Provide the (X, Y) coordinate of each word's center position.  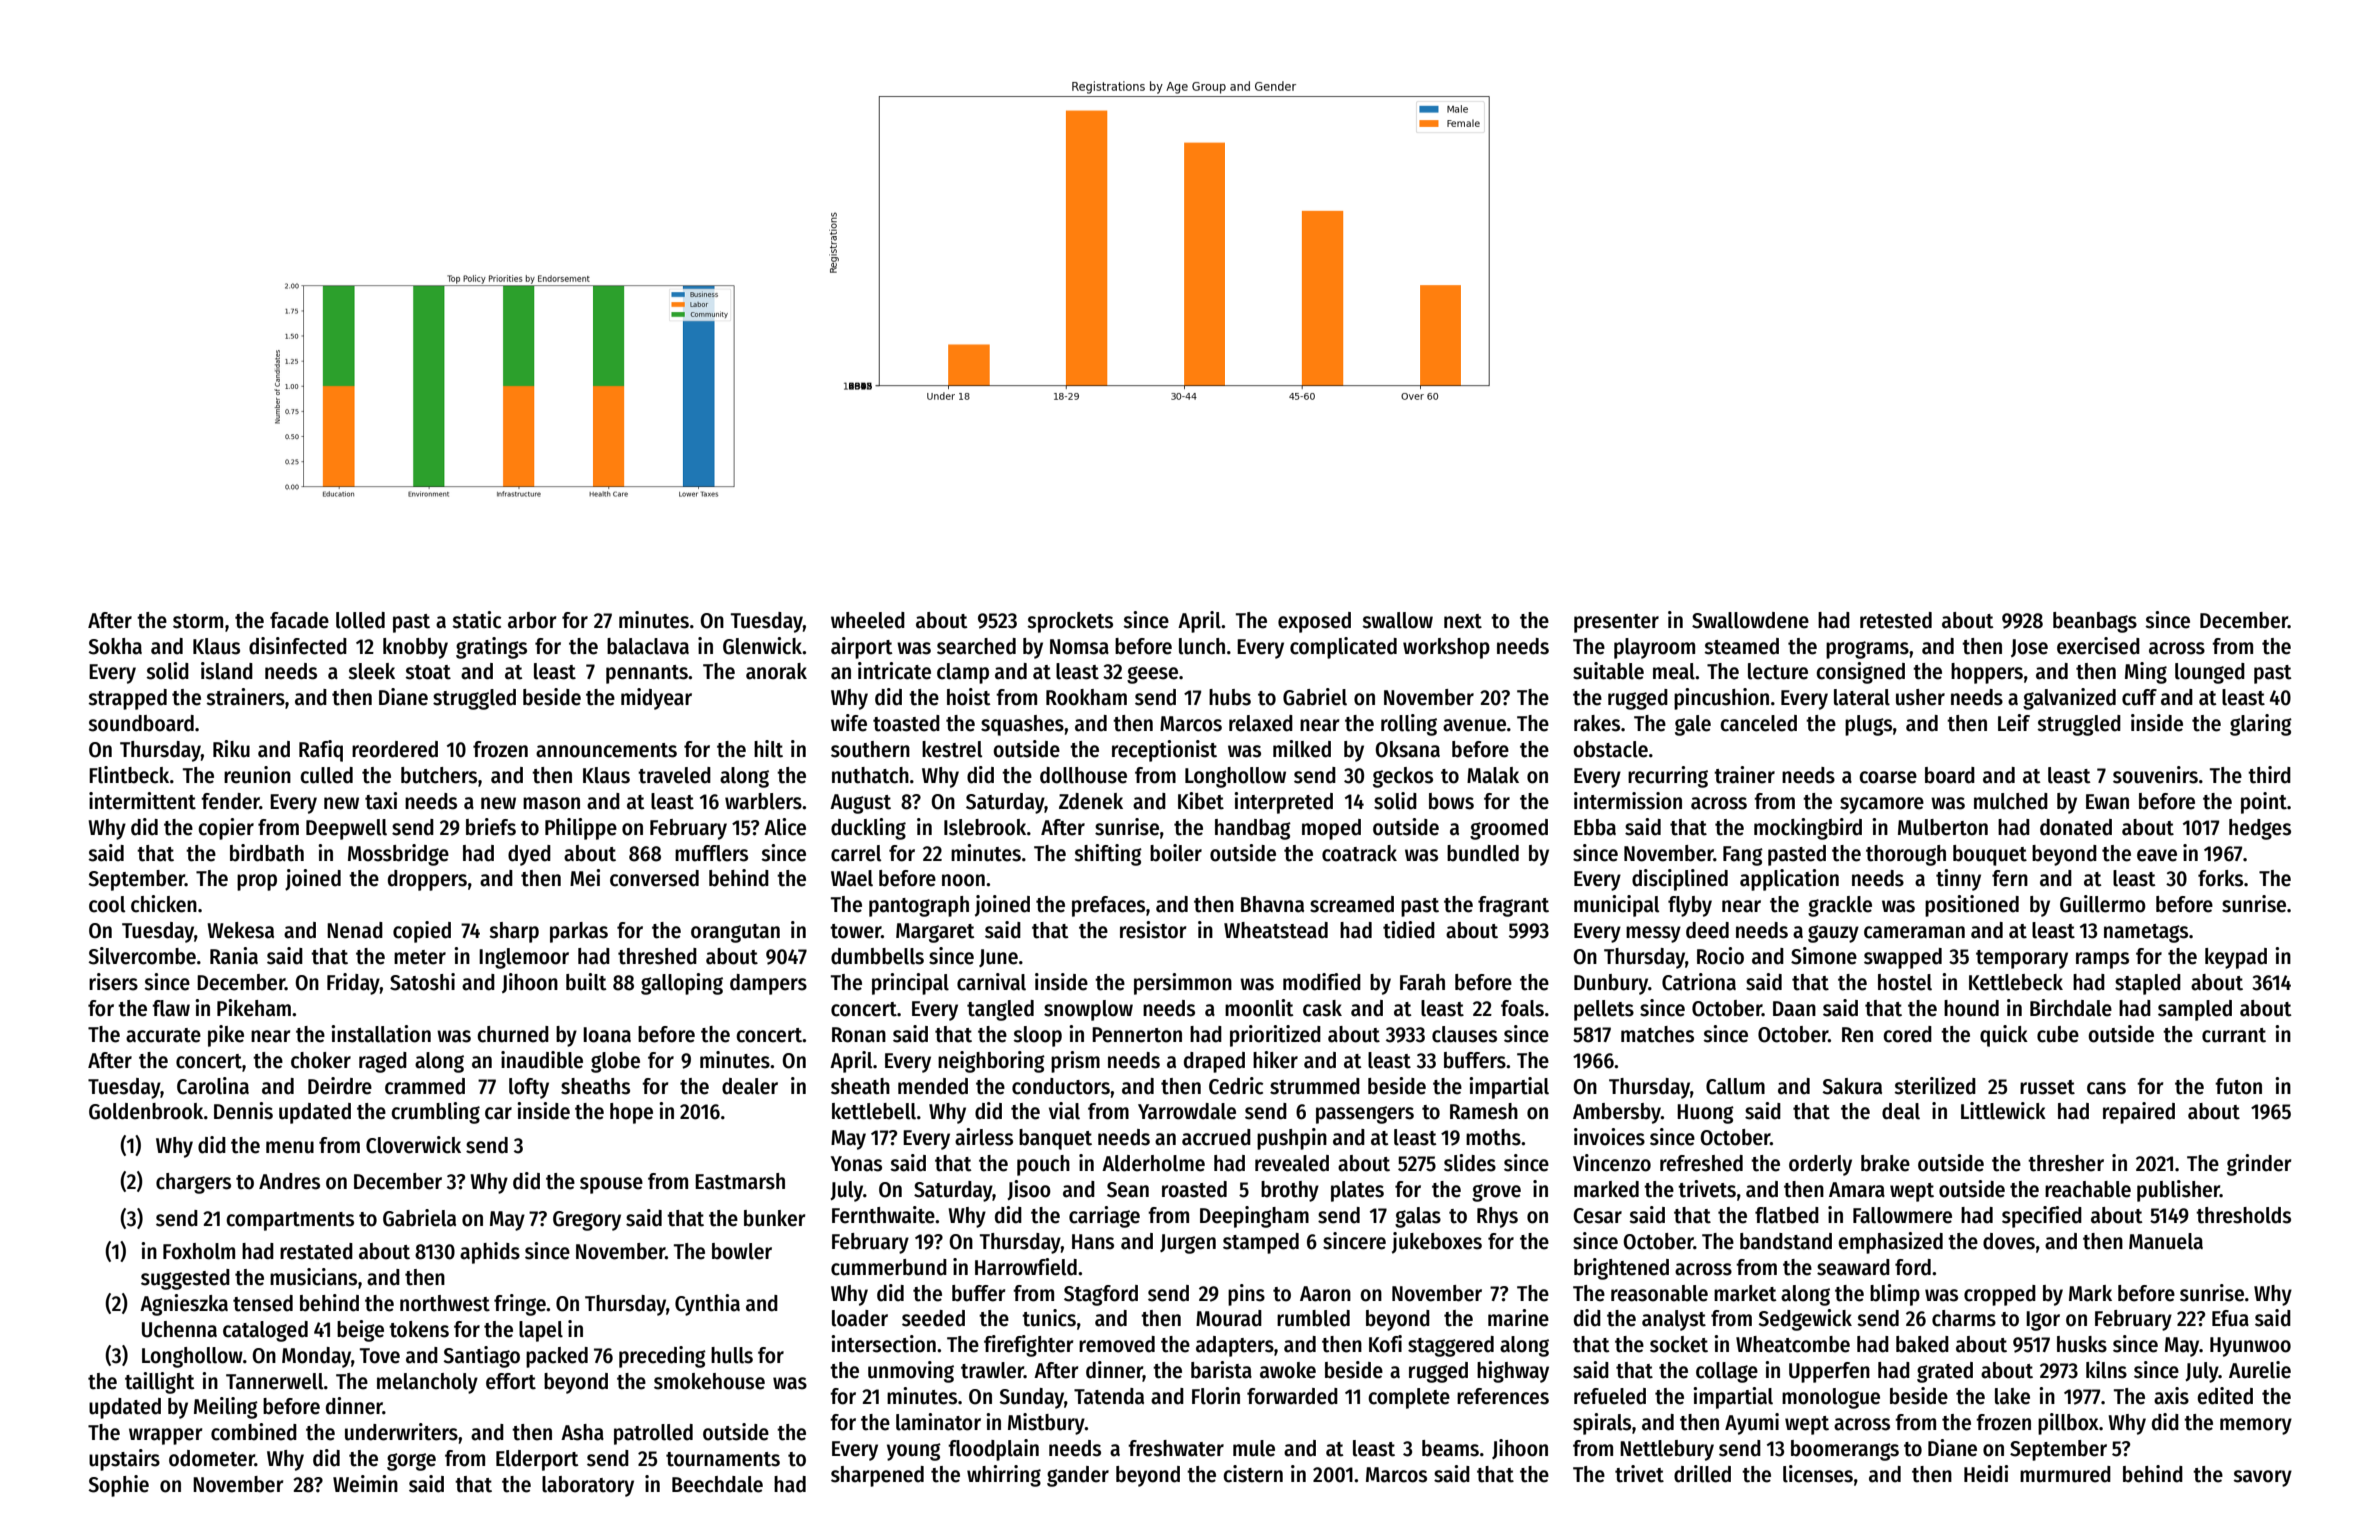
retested (1896, 620)
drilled (1702, 1474)
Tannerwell (275, 1381)
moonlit (1259, 1008)
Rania (234, 956)
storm (198, 621)
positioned (1972, 906)
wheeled (868, 620)
